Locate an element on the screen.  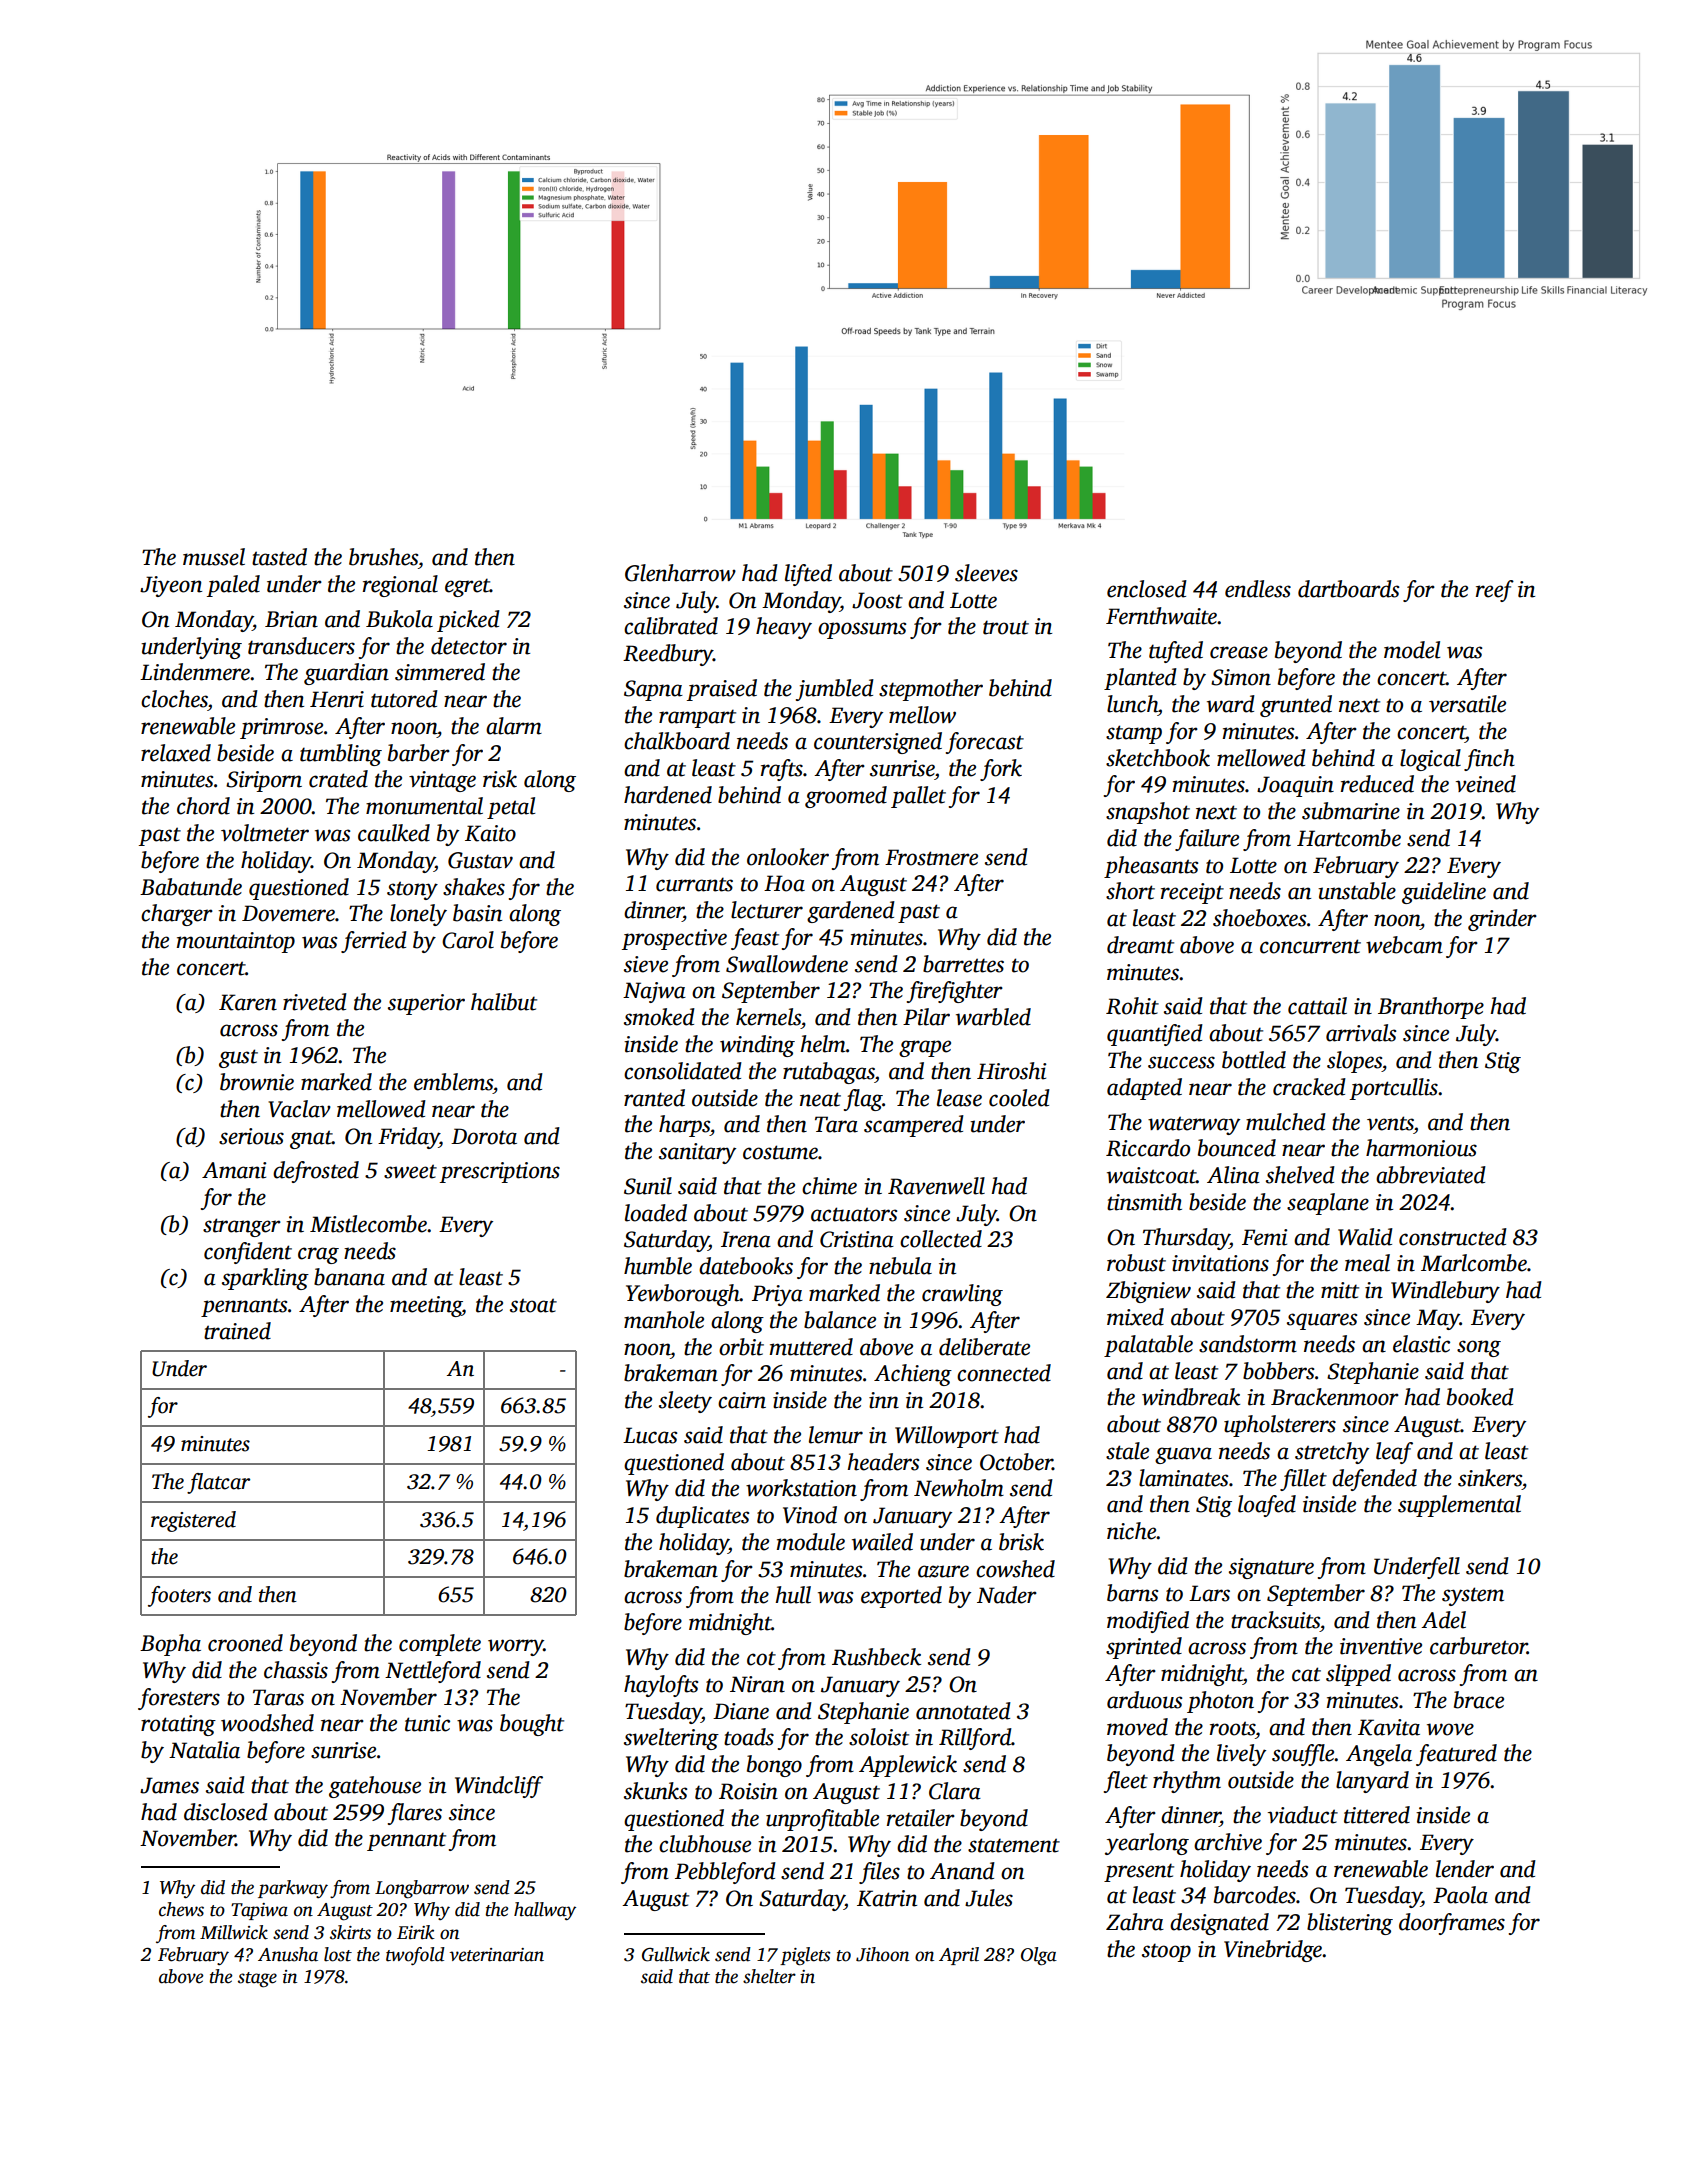
costume is located at coordinates (780, 1152).
